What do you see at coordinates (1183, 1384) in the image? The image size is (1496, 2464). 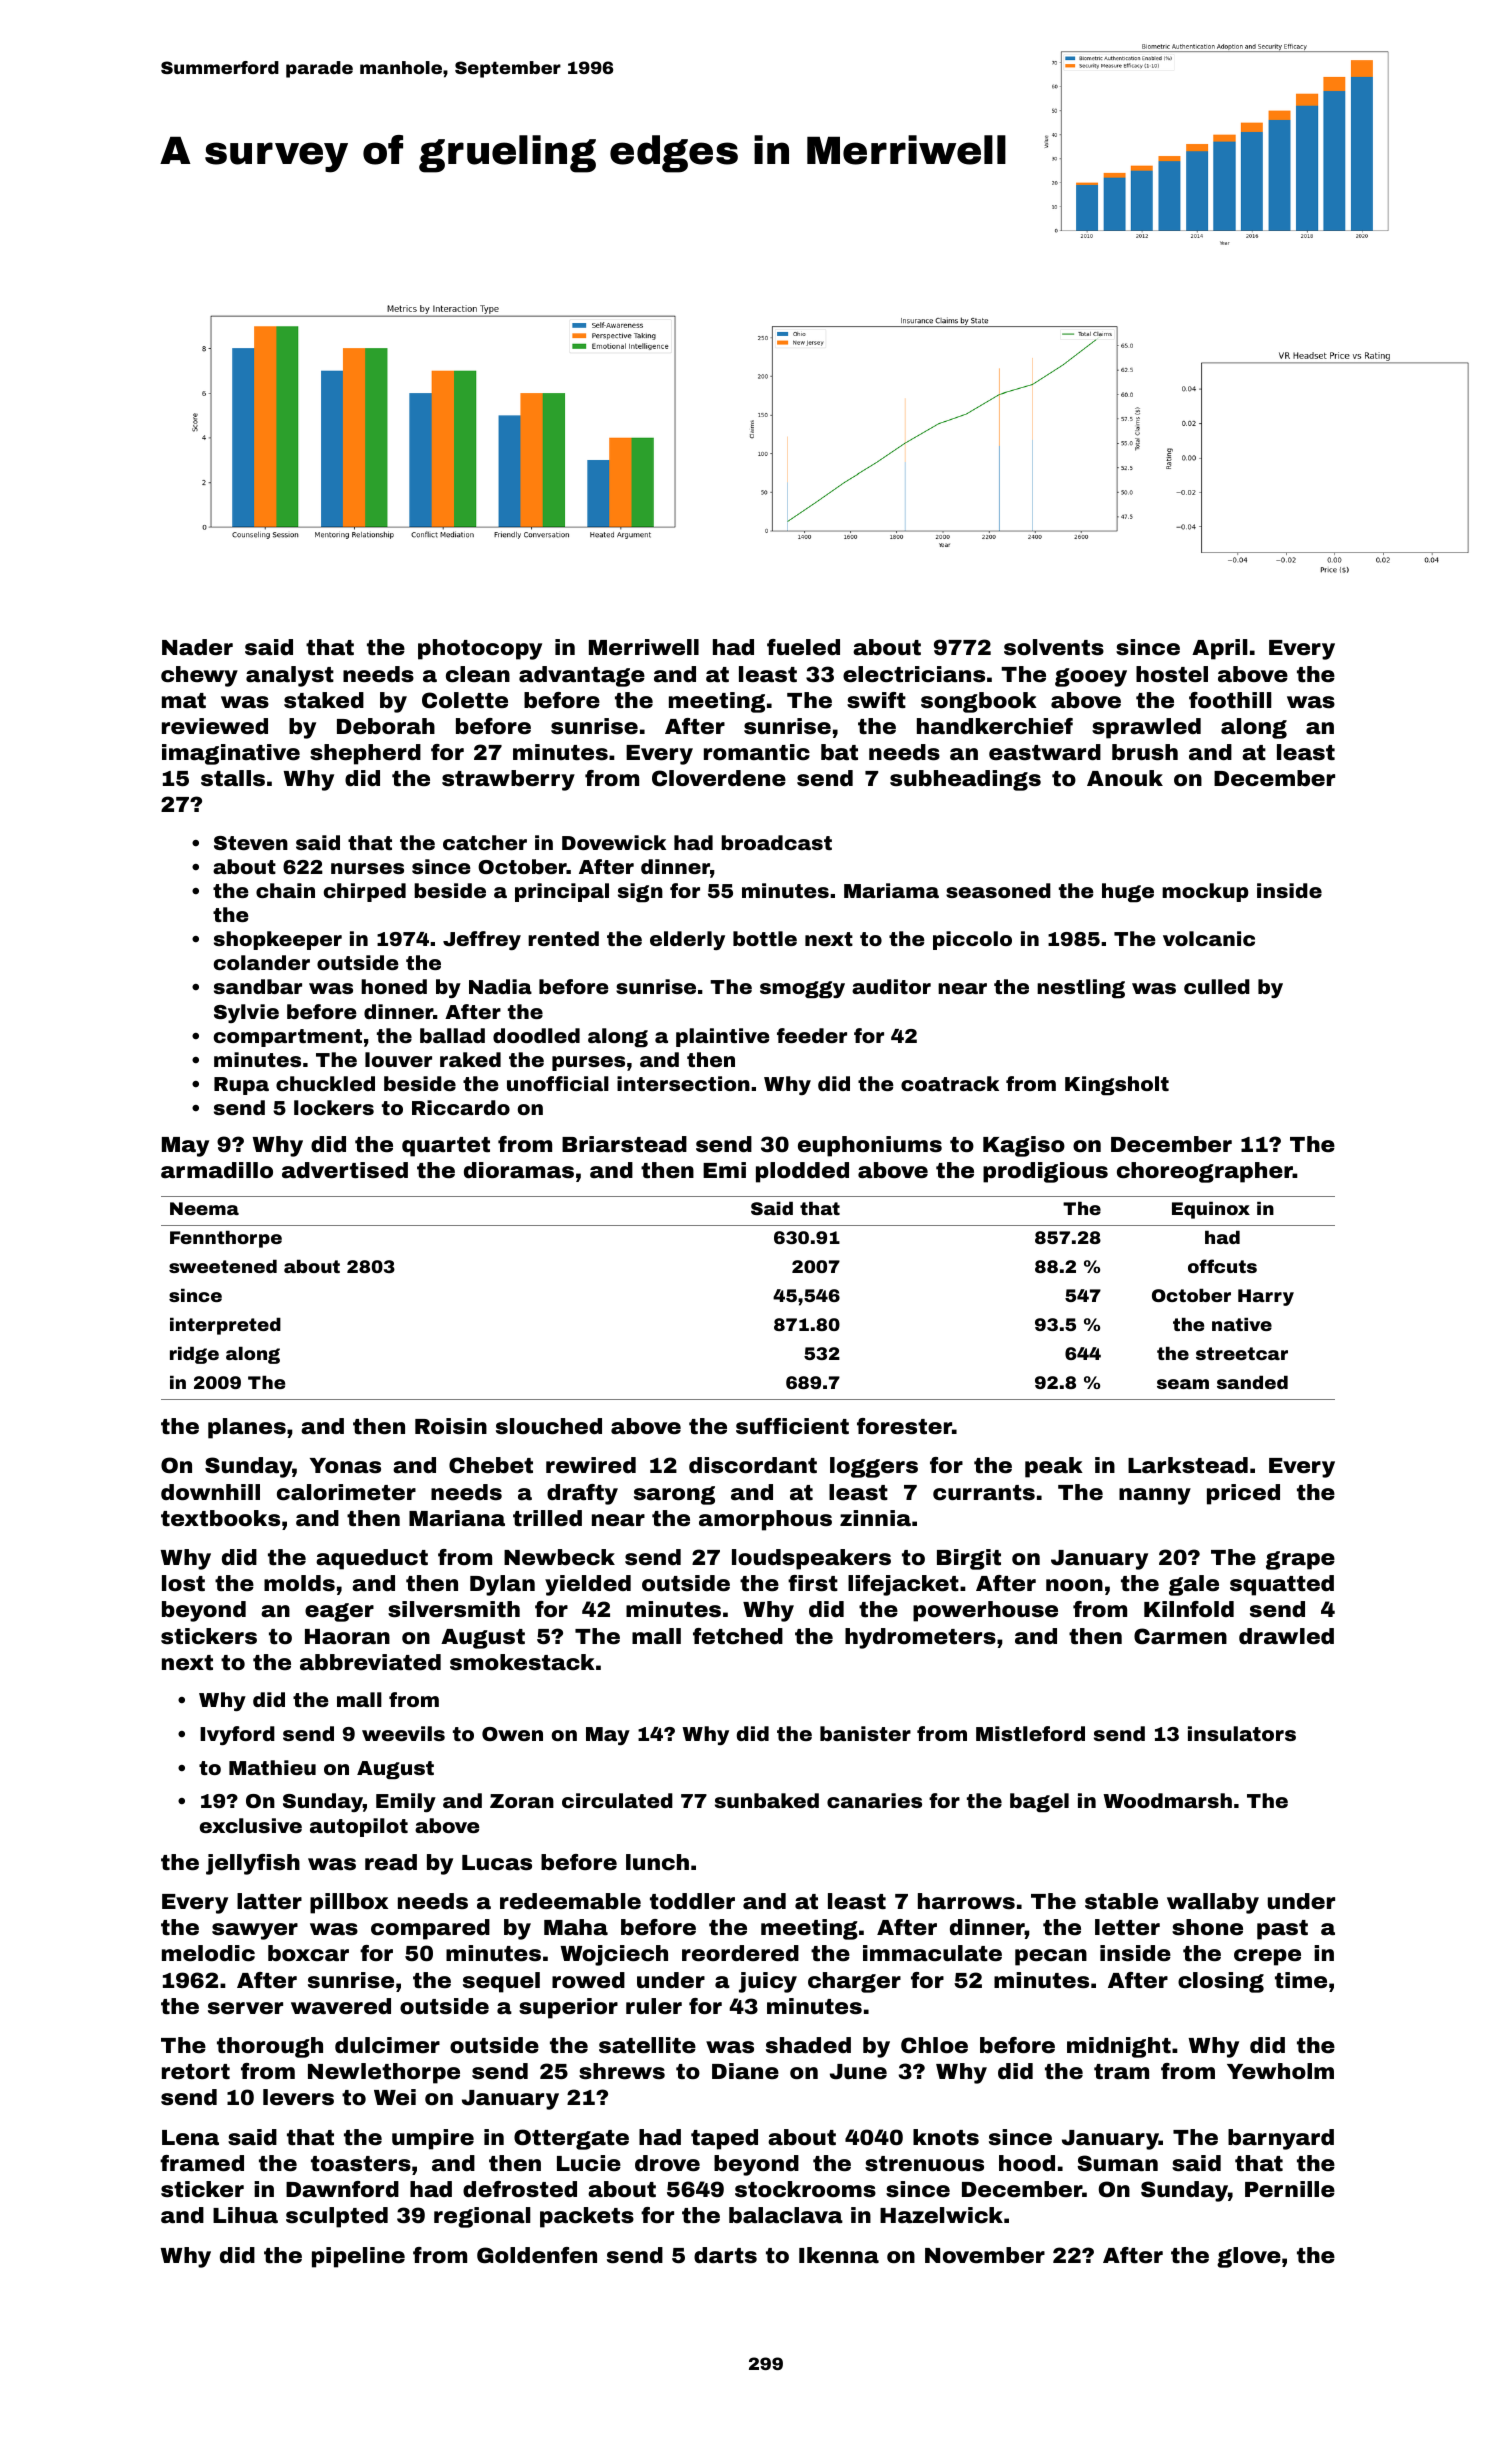 I see `seam` at bounding box center [1183, 1384].
